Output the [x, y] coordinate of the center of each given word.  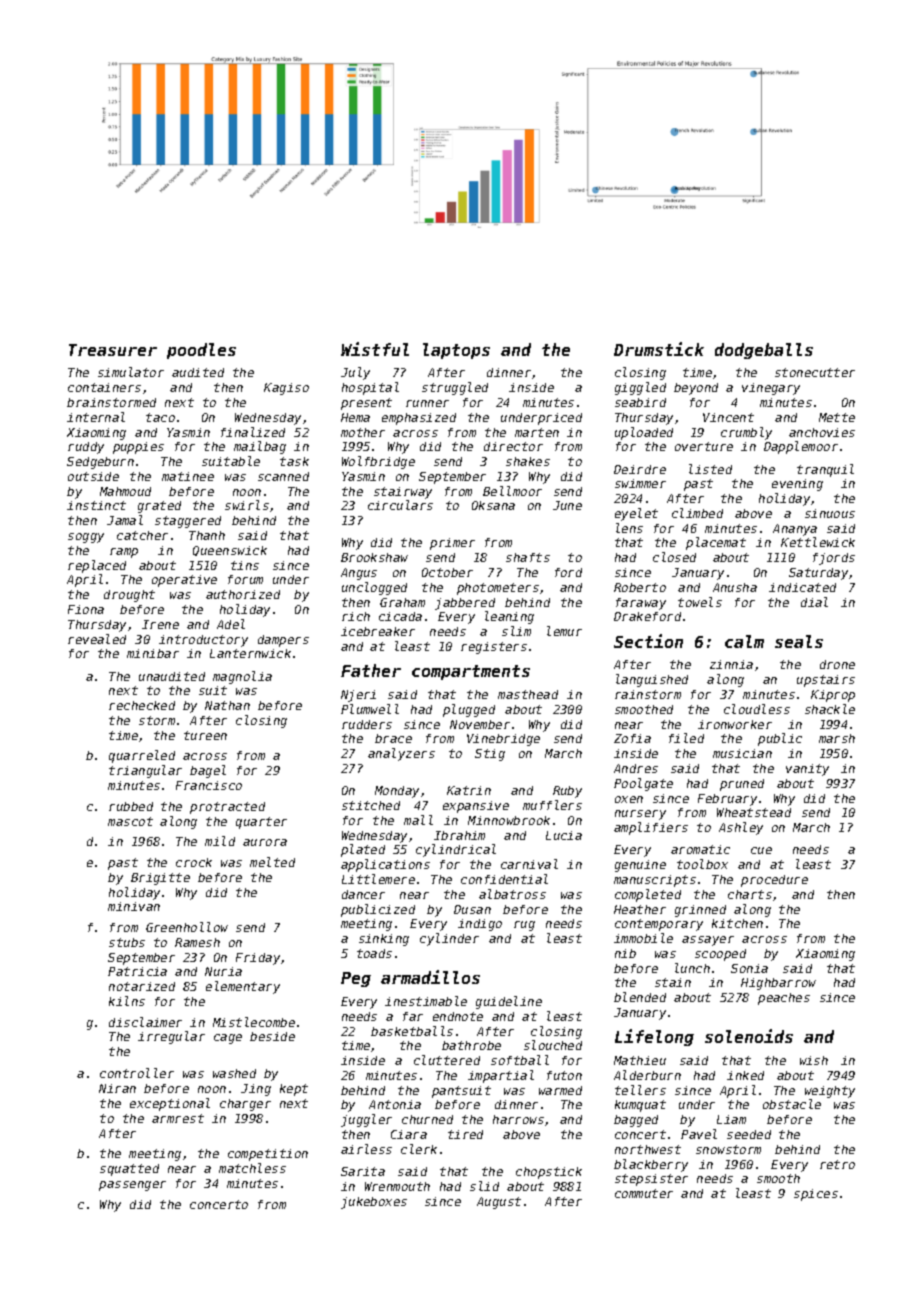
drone [837, 664]
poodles [201, 351]
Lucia [564, 835]
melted [272, 862]
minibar [153, 653]
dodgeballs [764, 351]
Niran [117, 1088]
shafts [528, 557]
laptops [456, 351]
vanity [807, 770]
